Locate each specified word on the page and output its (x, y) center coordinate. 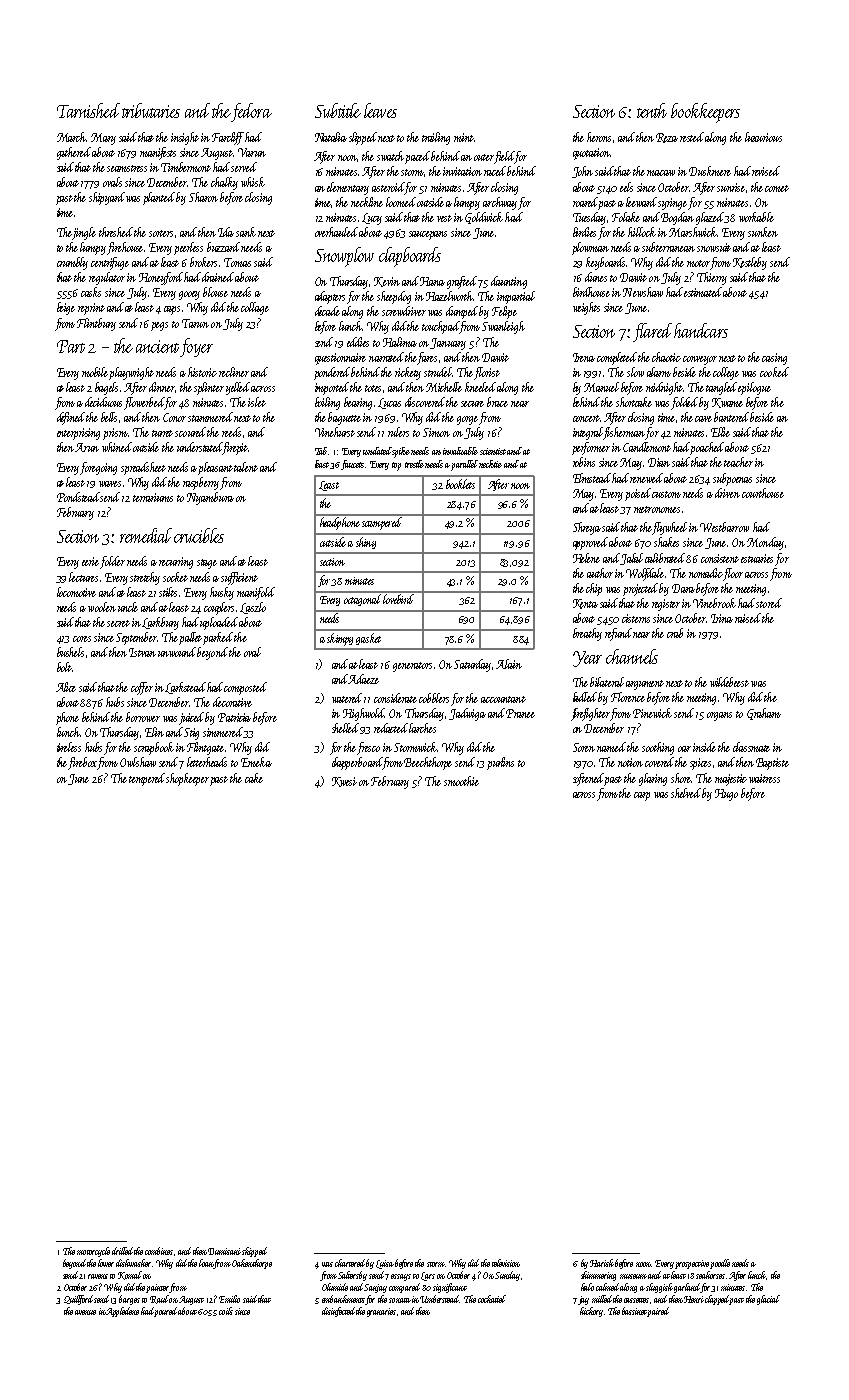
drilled (122, 1251)
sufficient (239, 578)
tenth (652, 110)
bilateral (607, 682)
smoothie (461, 781)
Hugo (726, 795)
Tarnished (88, 110)
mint (464, 137)
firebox (83, 763)
